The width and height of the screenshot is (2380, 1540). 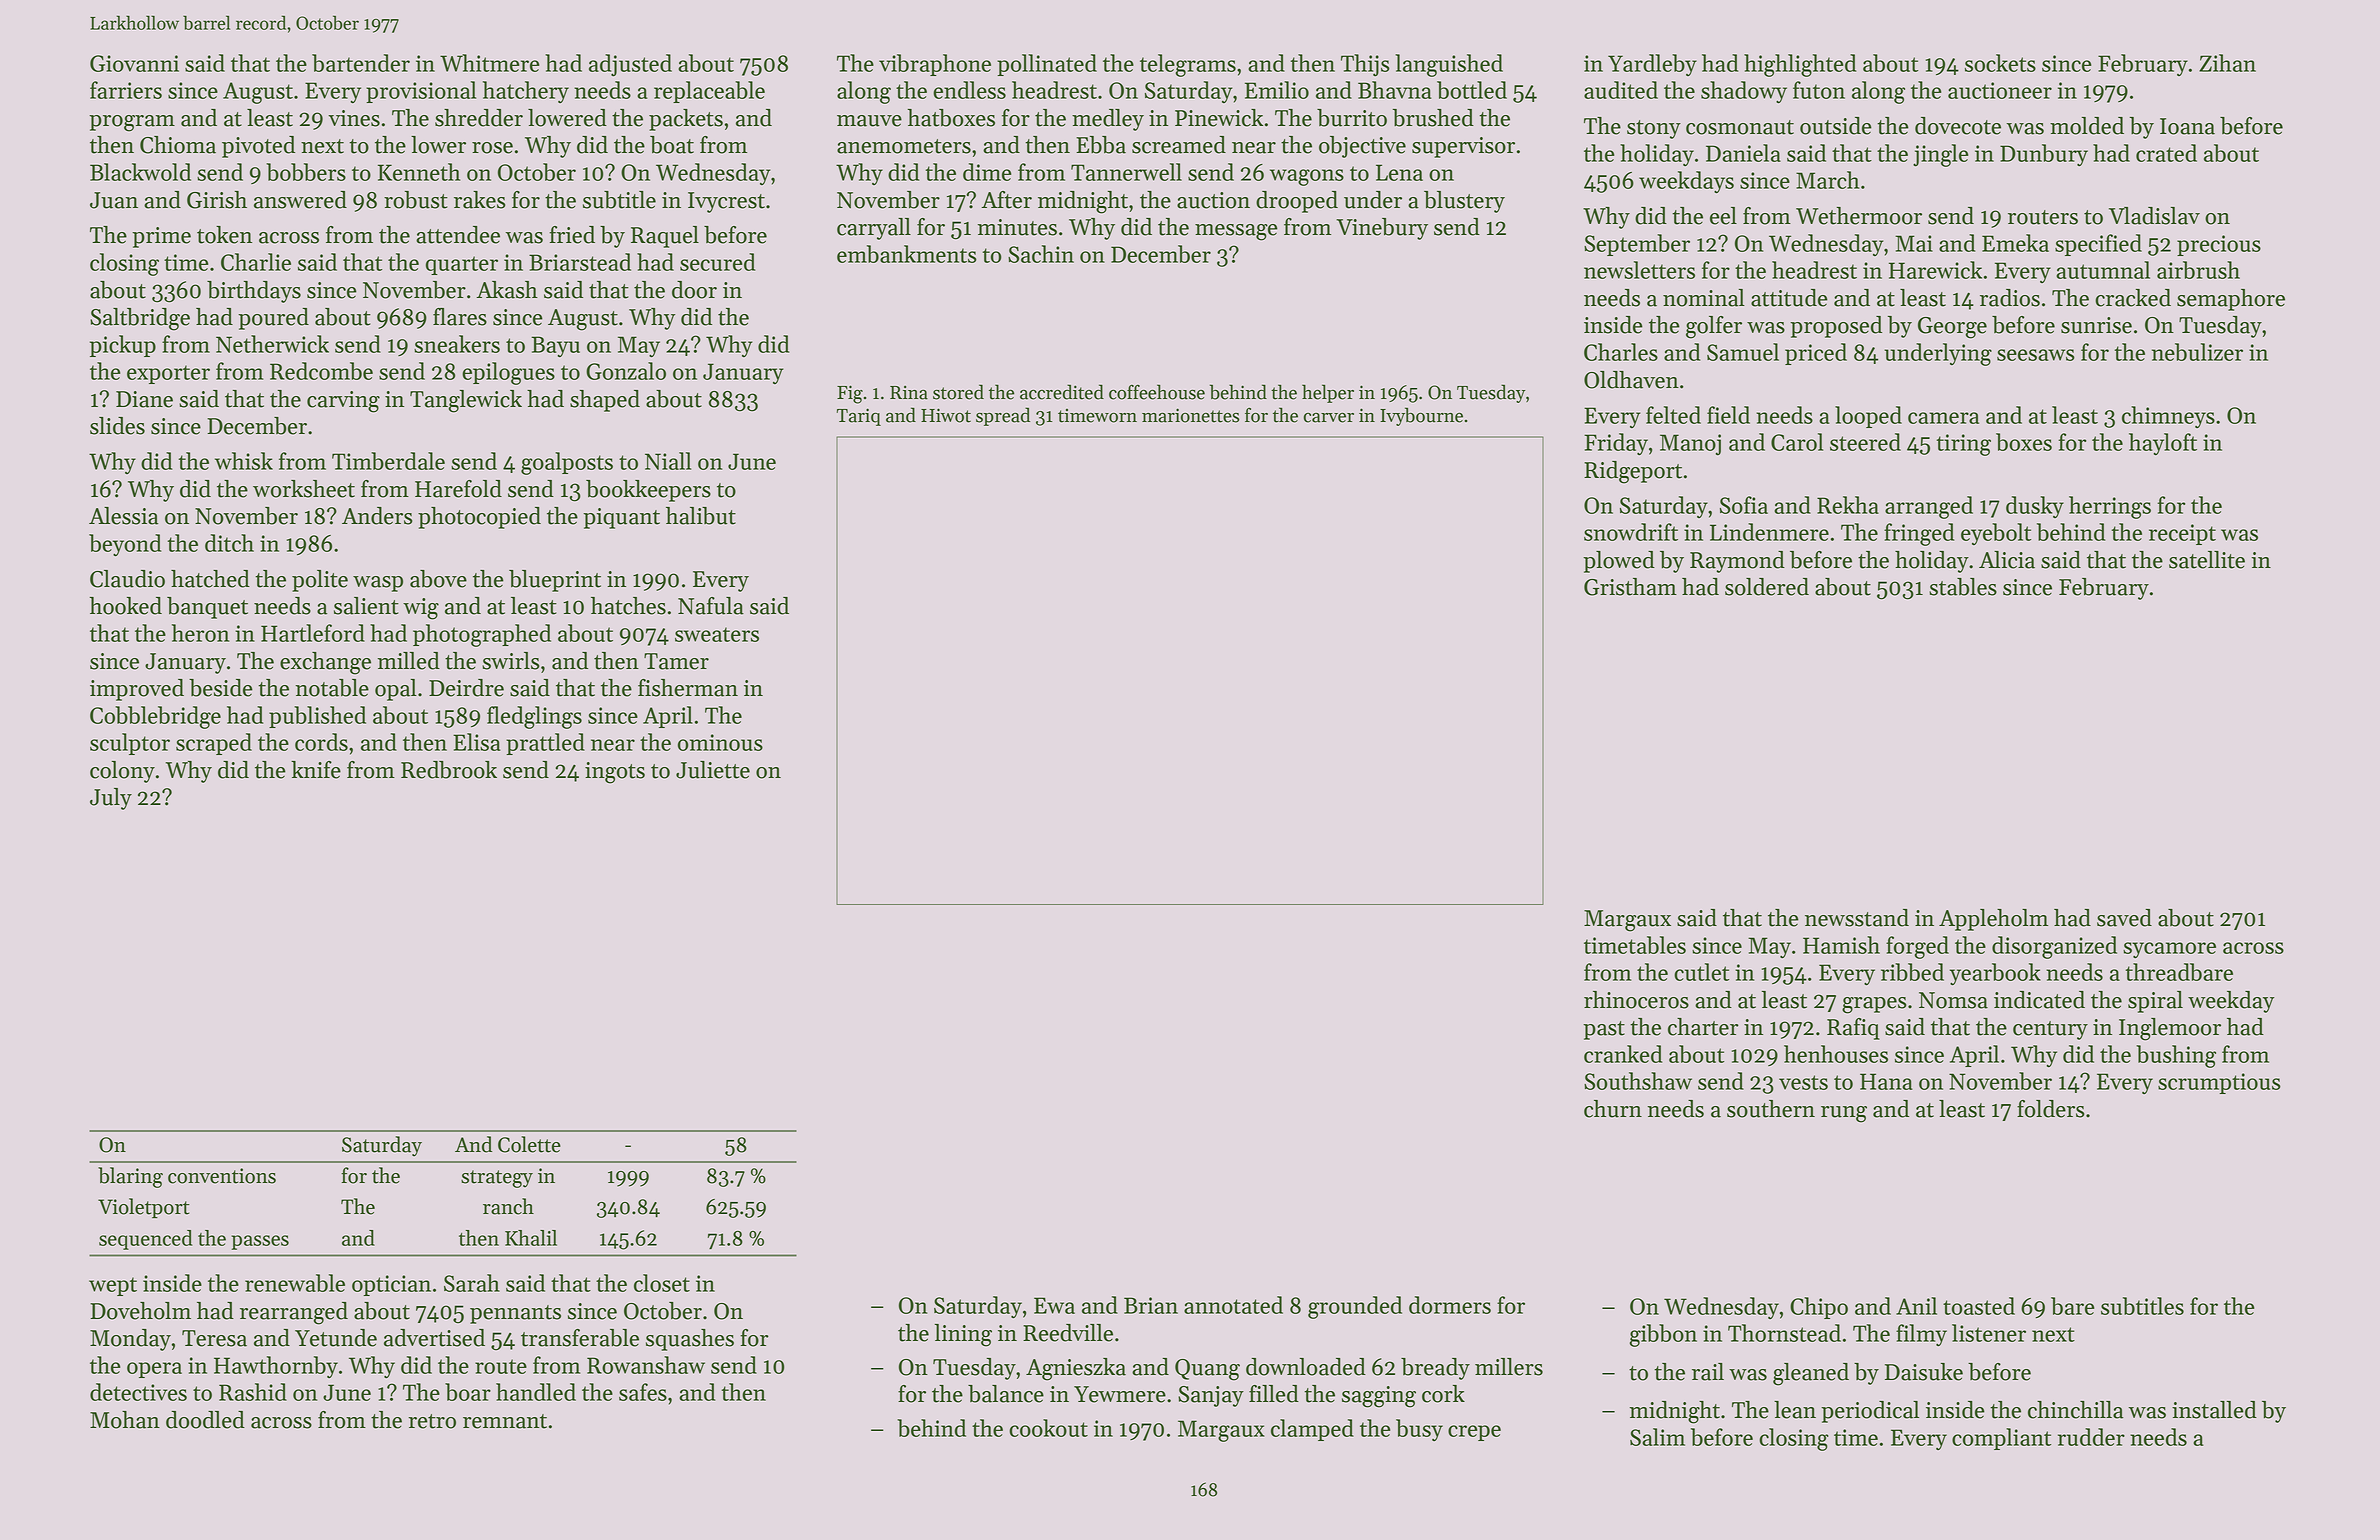 I want to click on crepe, so click(x=1474, y=1433).
